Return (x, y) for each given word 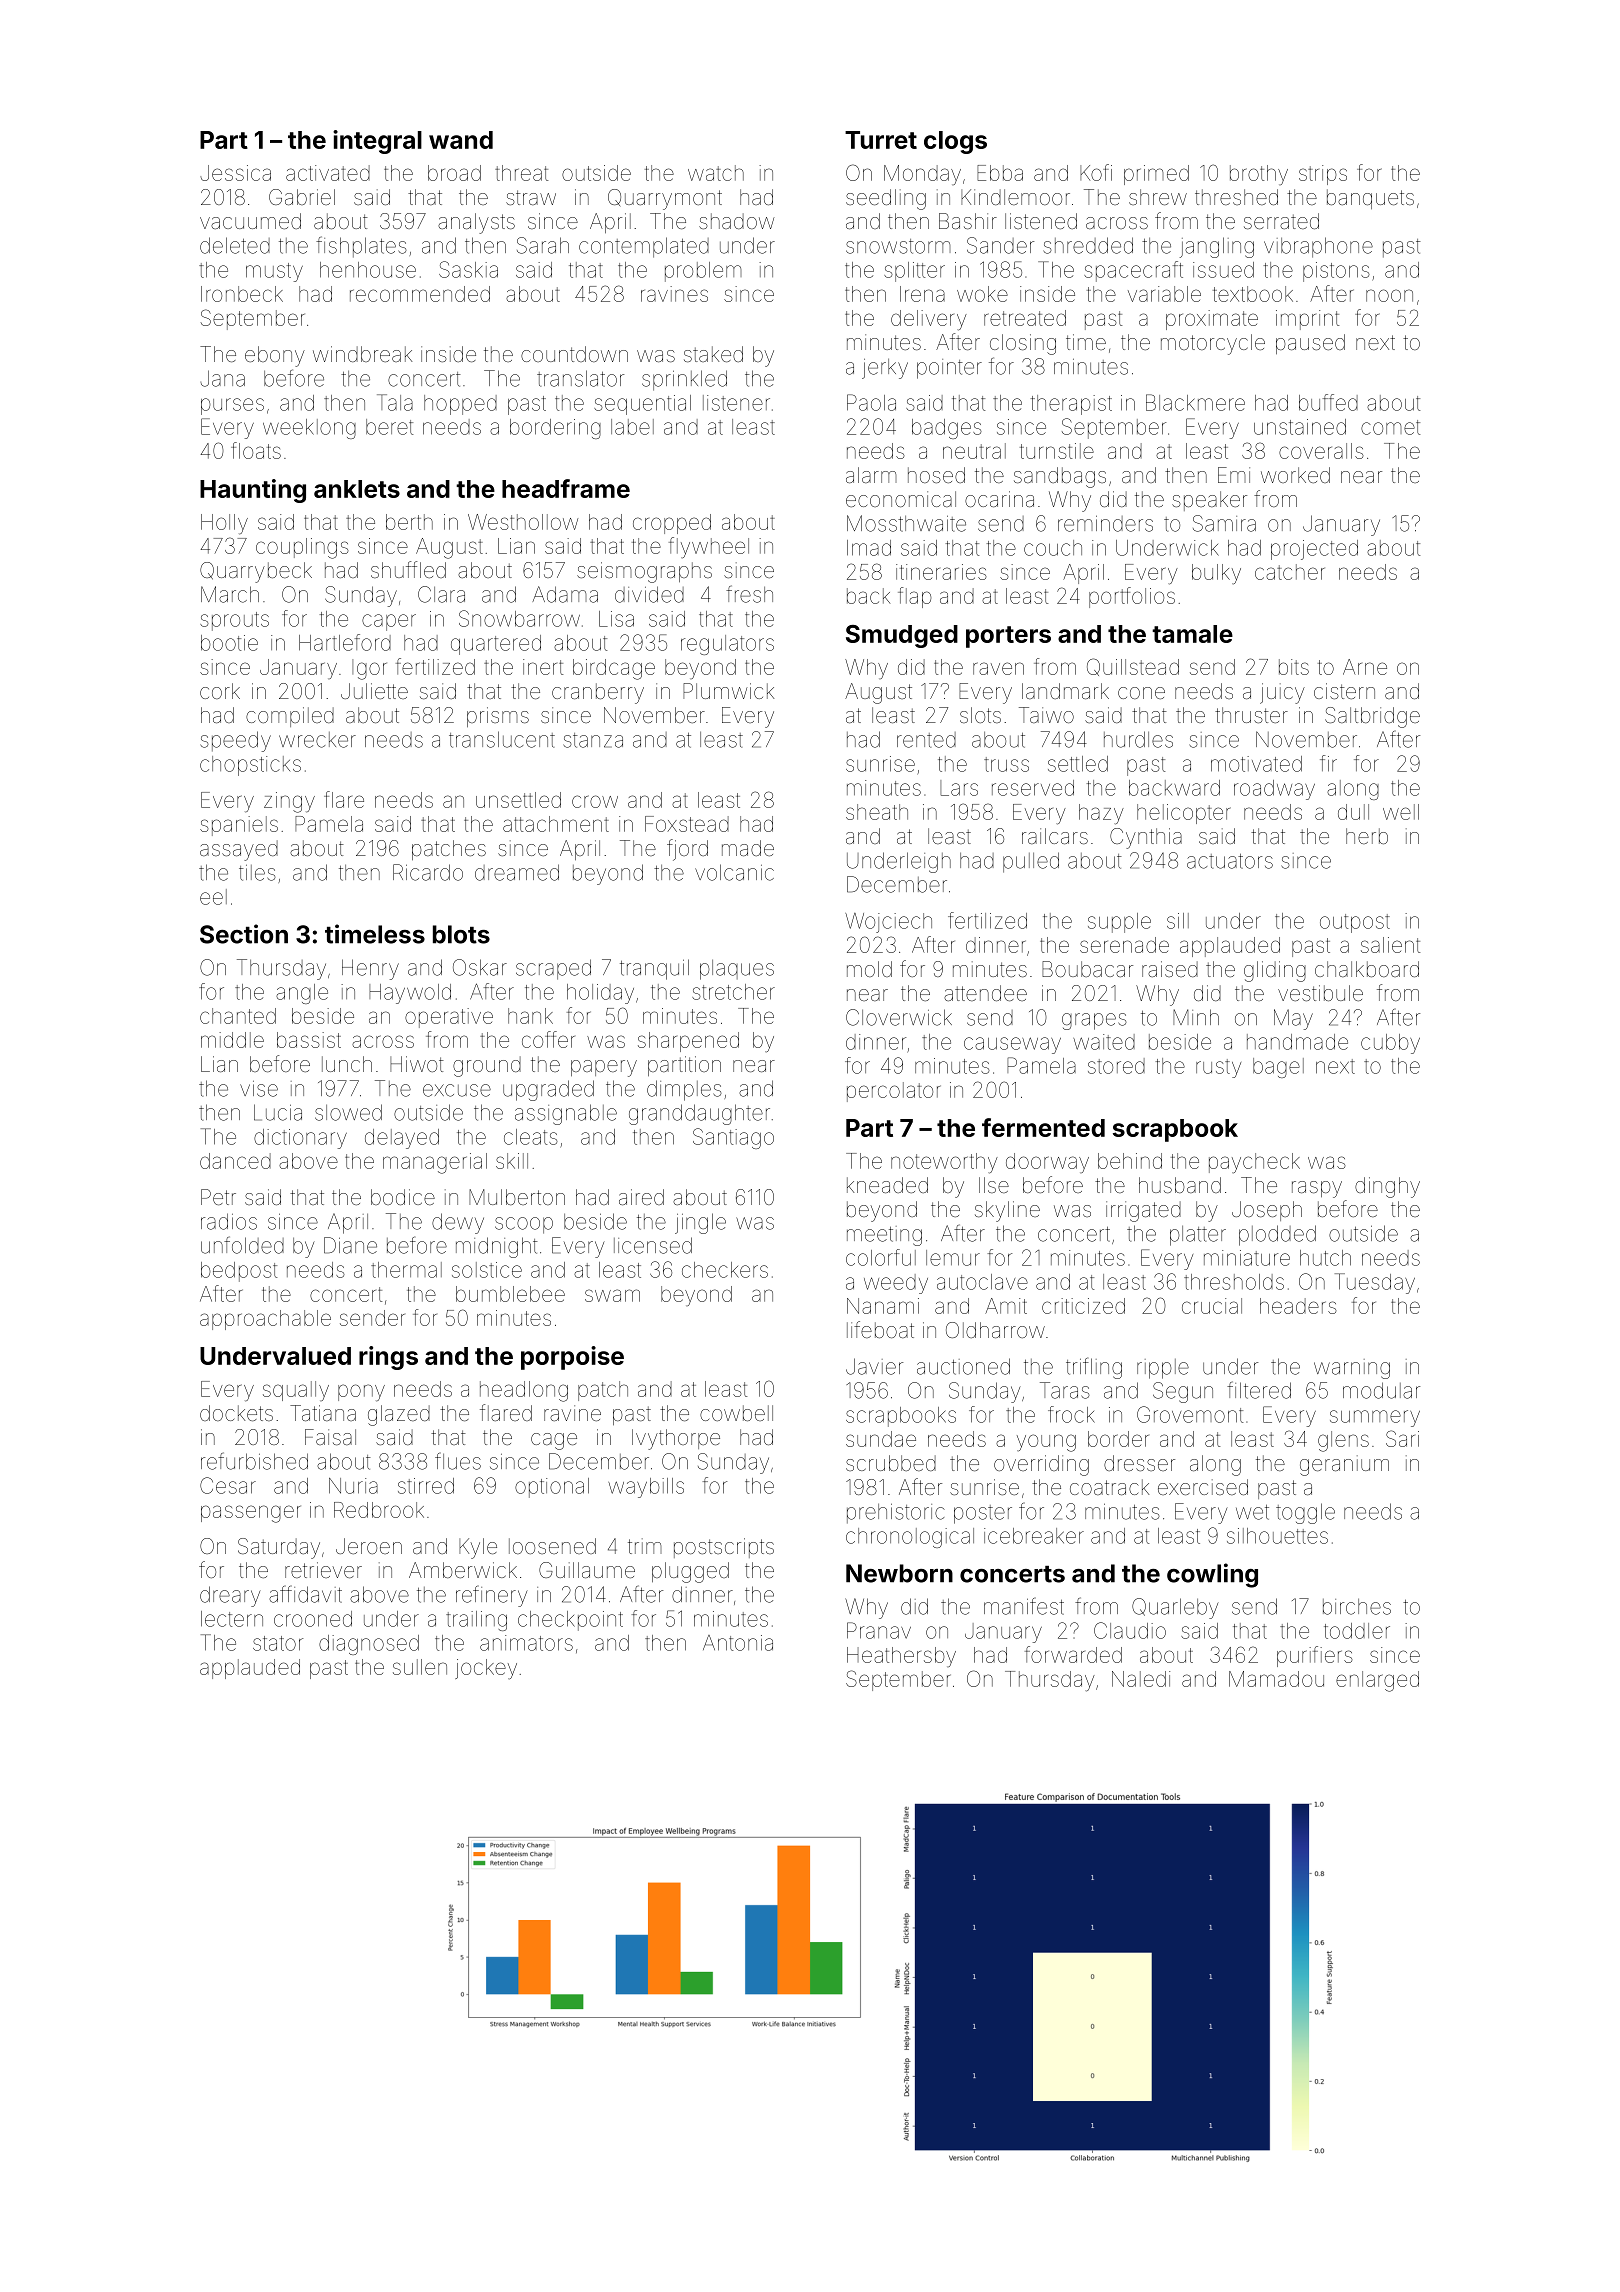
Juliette (374, 691)
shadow (737, 221)
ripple (1163, 1369)
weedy (896, 1284)
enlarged (1377, 1681)
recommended (420, 294)
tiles (257, 873)
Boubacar (1087, 969)
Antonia (738, 1643)
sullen (420, 1667)
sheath (877, 812)
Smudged (902, 636)
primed (1156, 175)
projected (1314, 550)
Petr (218, 1197)
